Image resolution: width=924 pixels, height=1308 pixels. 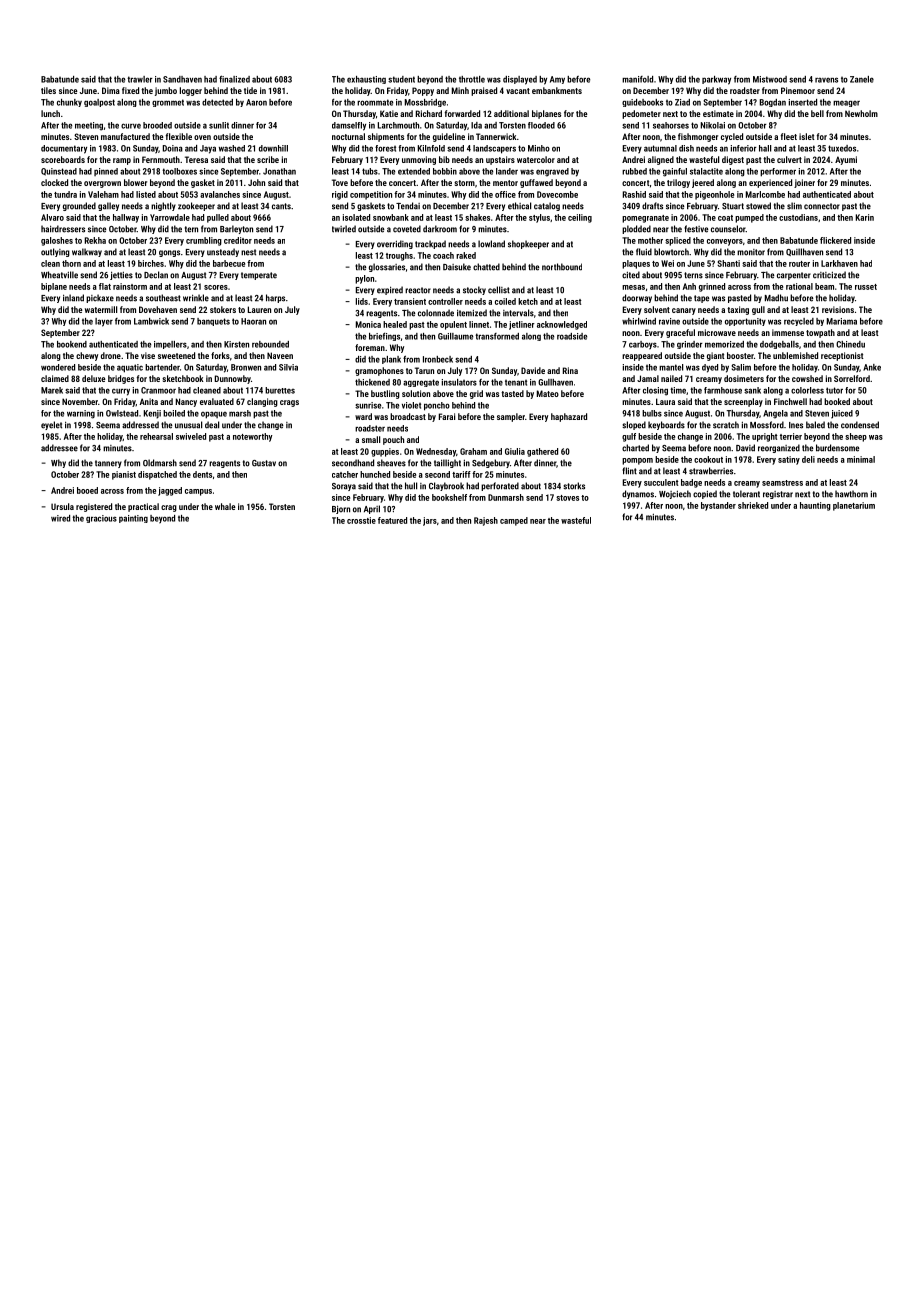 I want to click on small, so click(x=371, y=439).
